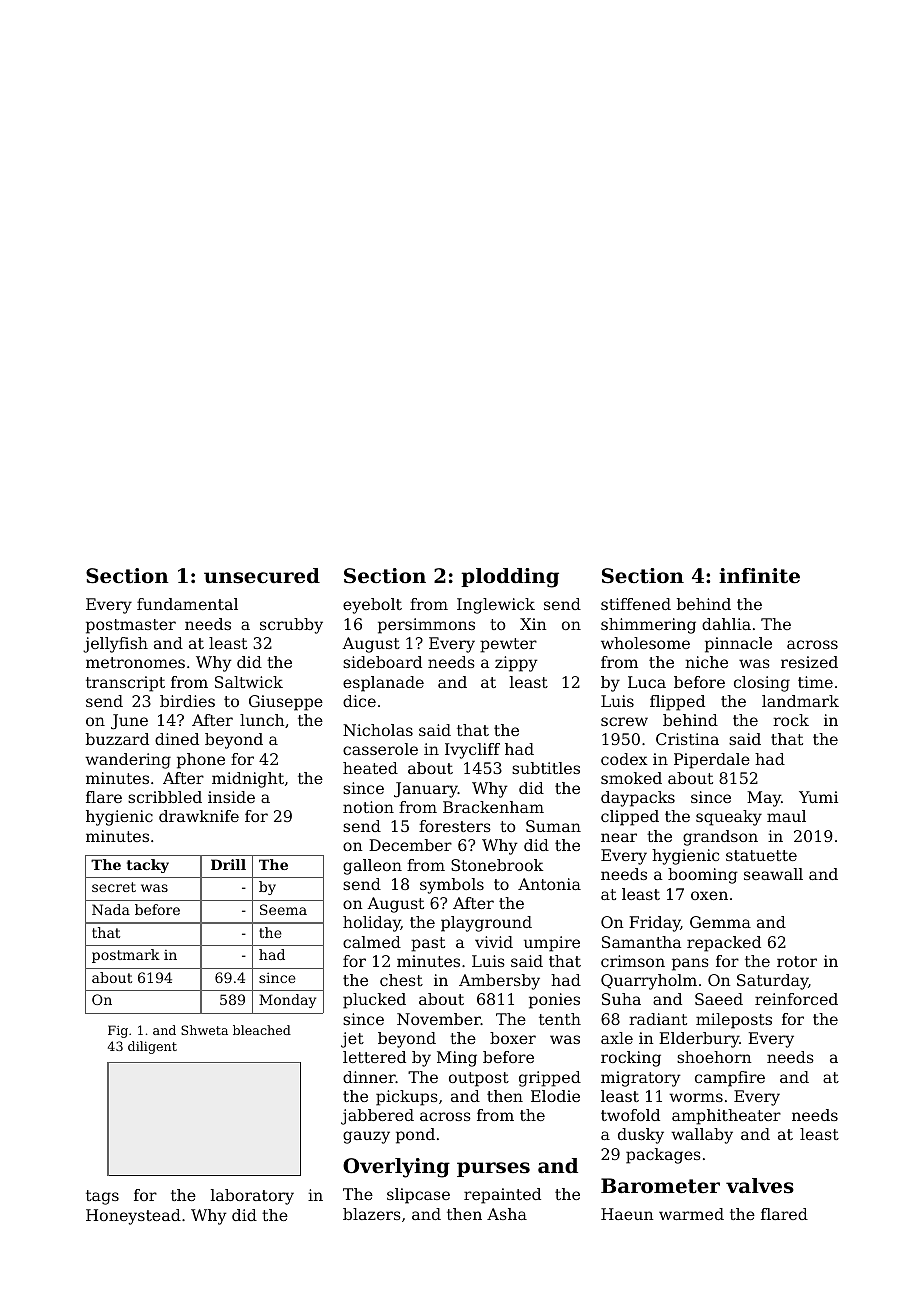 This screenshot has height=1308, width=924. Describe the element at coordinates (133, 1217) in the screenshot. I see `Honeystead` at that location.
